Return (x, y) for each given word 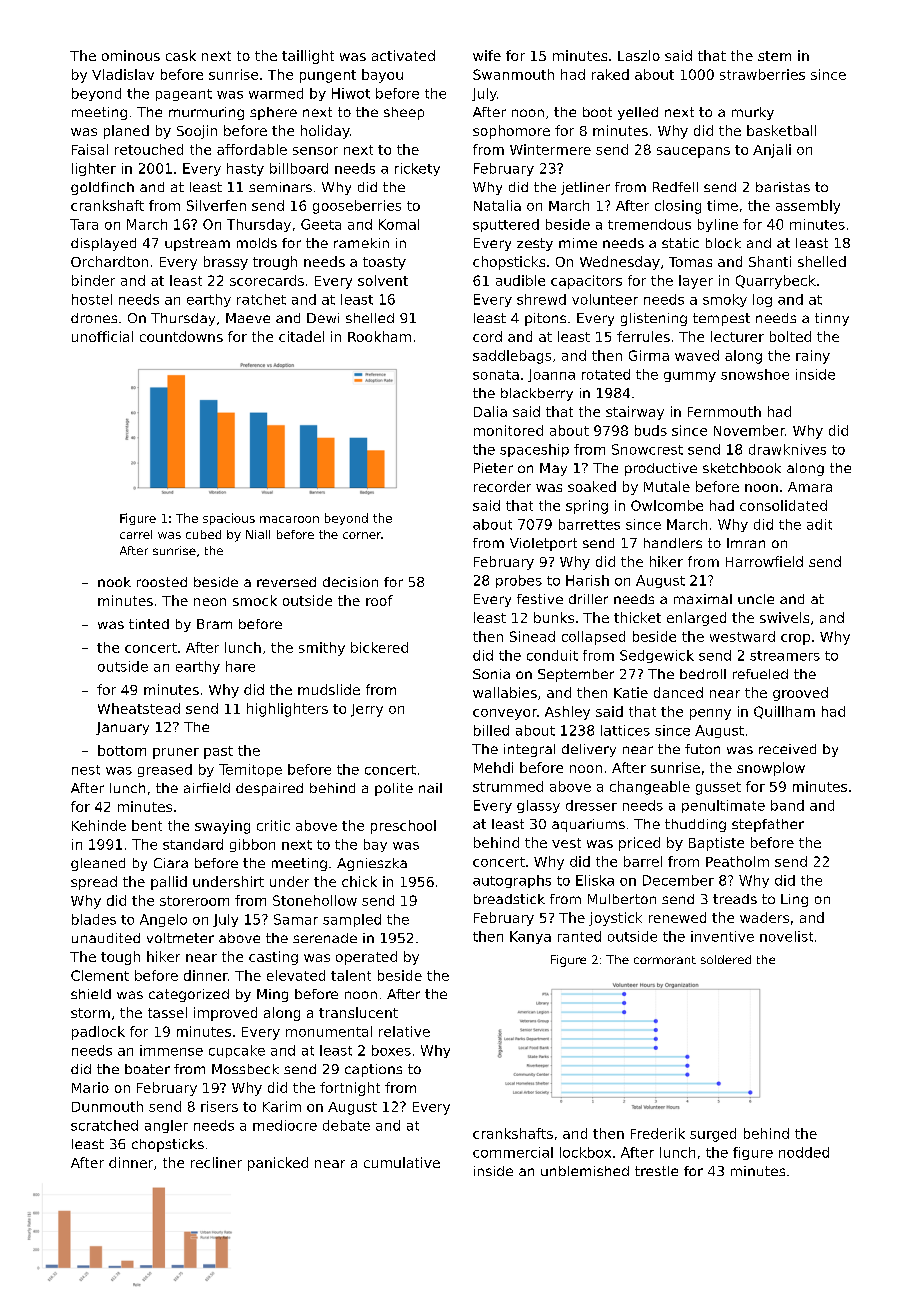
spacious (229, 519)
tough (120, 958)
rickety (417, 169)
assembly (808, 207)
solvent (383, 280)
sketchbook (742, 468)
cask (181, 55)
